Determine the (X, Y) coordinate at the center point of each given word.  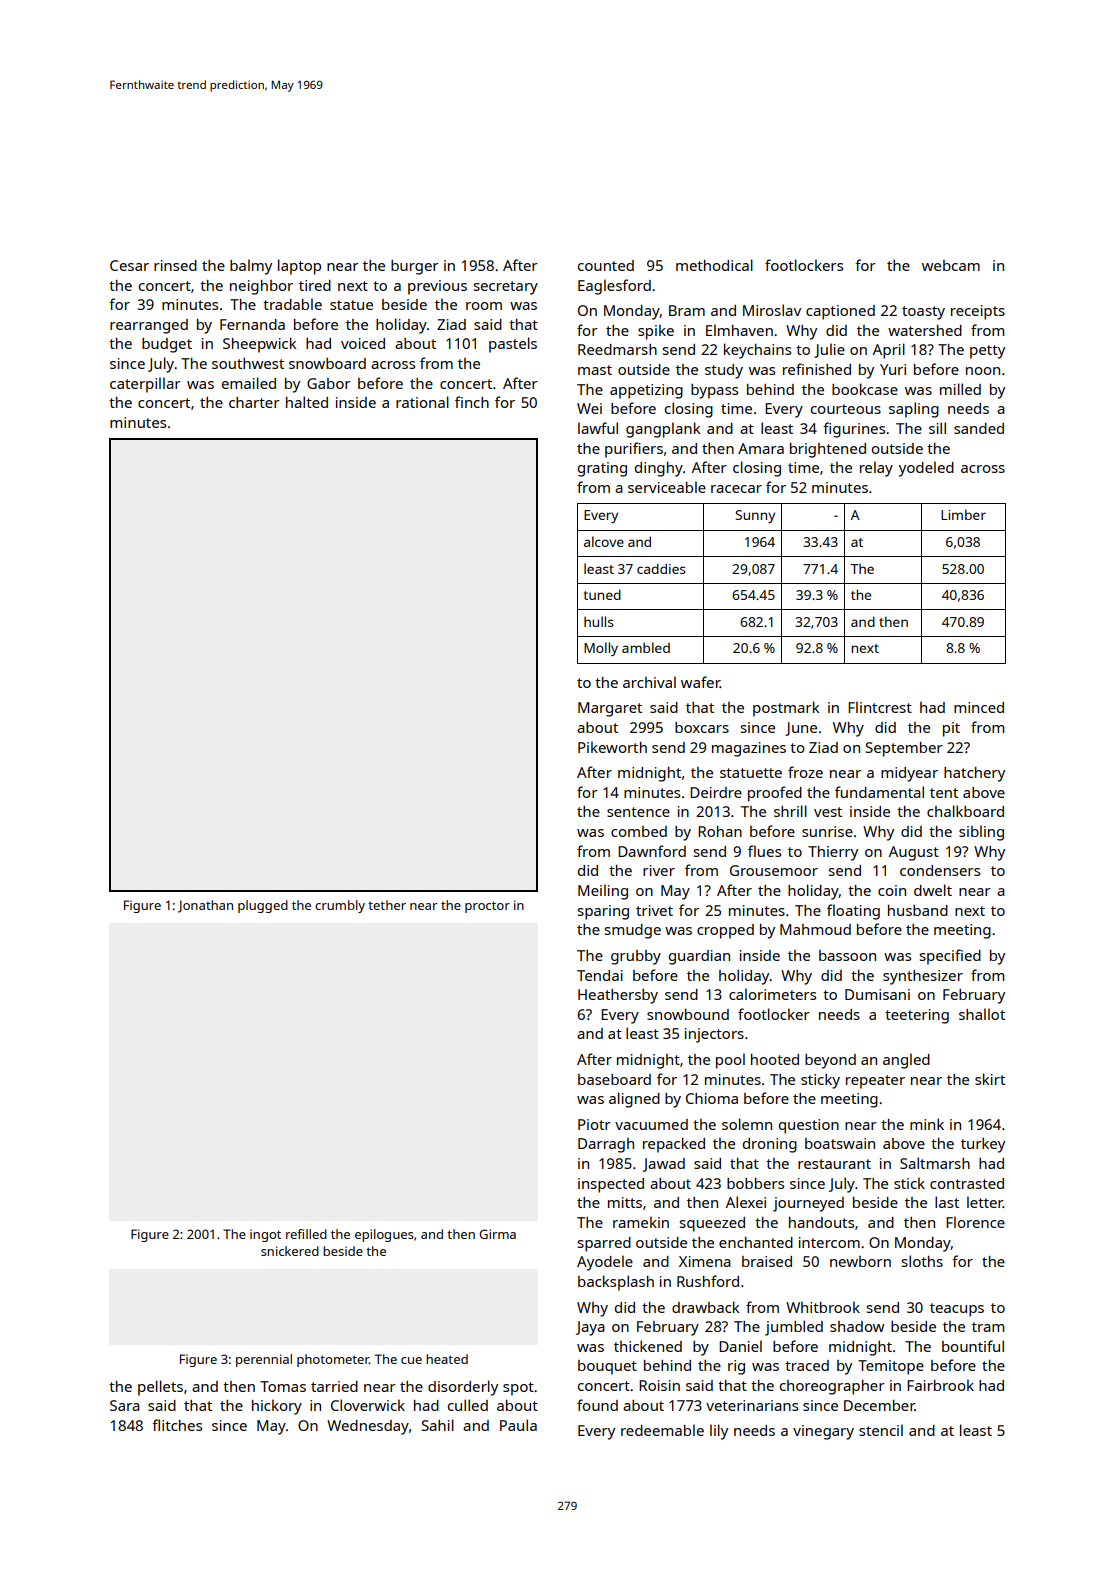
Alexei (746, 1202)
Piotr (594, 1124)
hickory (277, 1407)
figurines (854, 430)
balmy (251, 267)
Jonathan (205, 906)
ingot (265, 1235)
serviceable (667, 487)
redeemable (662, 1430)
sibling (981, 833)
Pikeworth (612, 747)
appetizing (646, 391)
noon (983, 371)
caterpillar (145, 385)
